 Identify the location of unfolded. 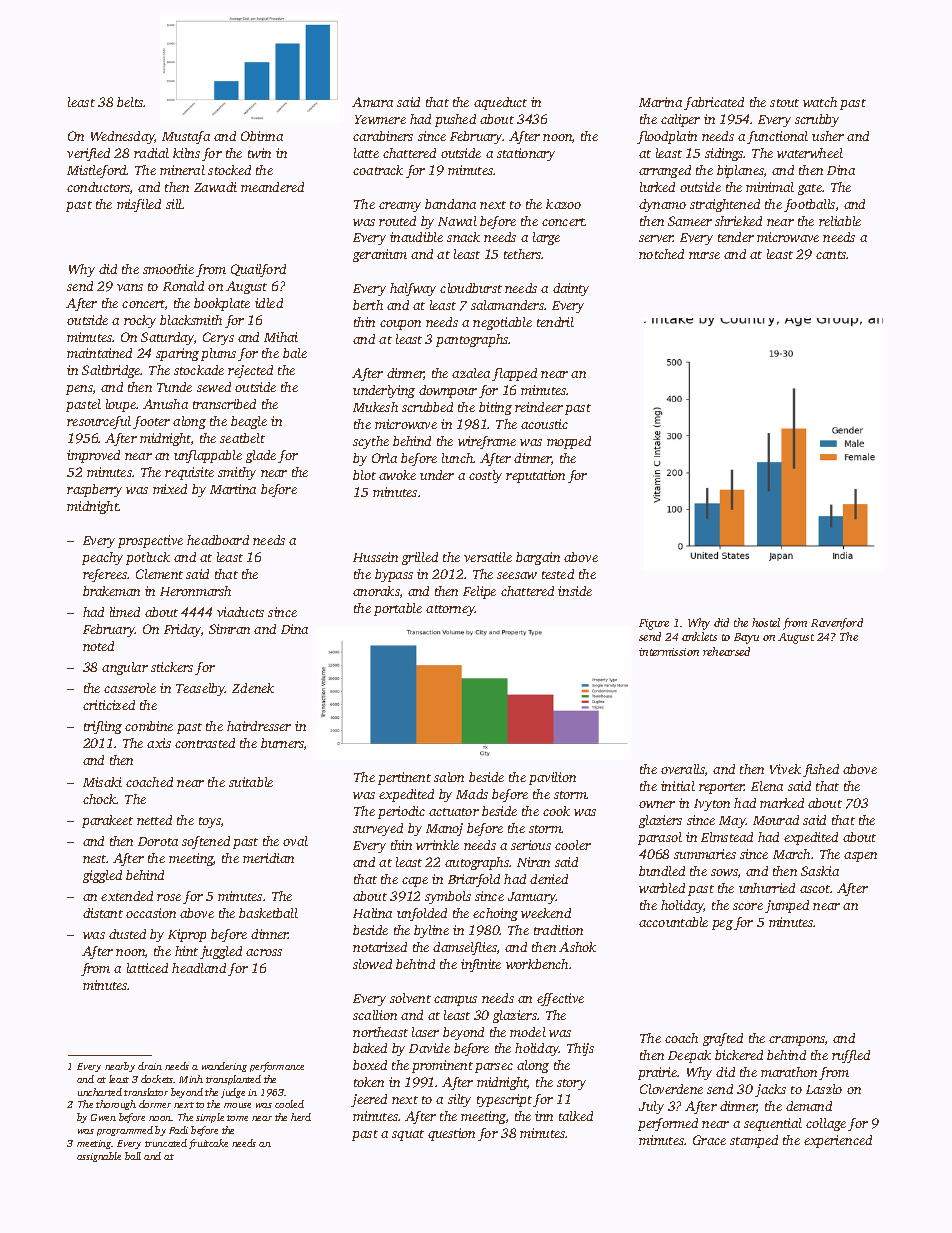
(422, 914).
